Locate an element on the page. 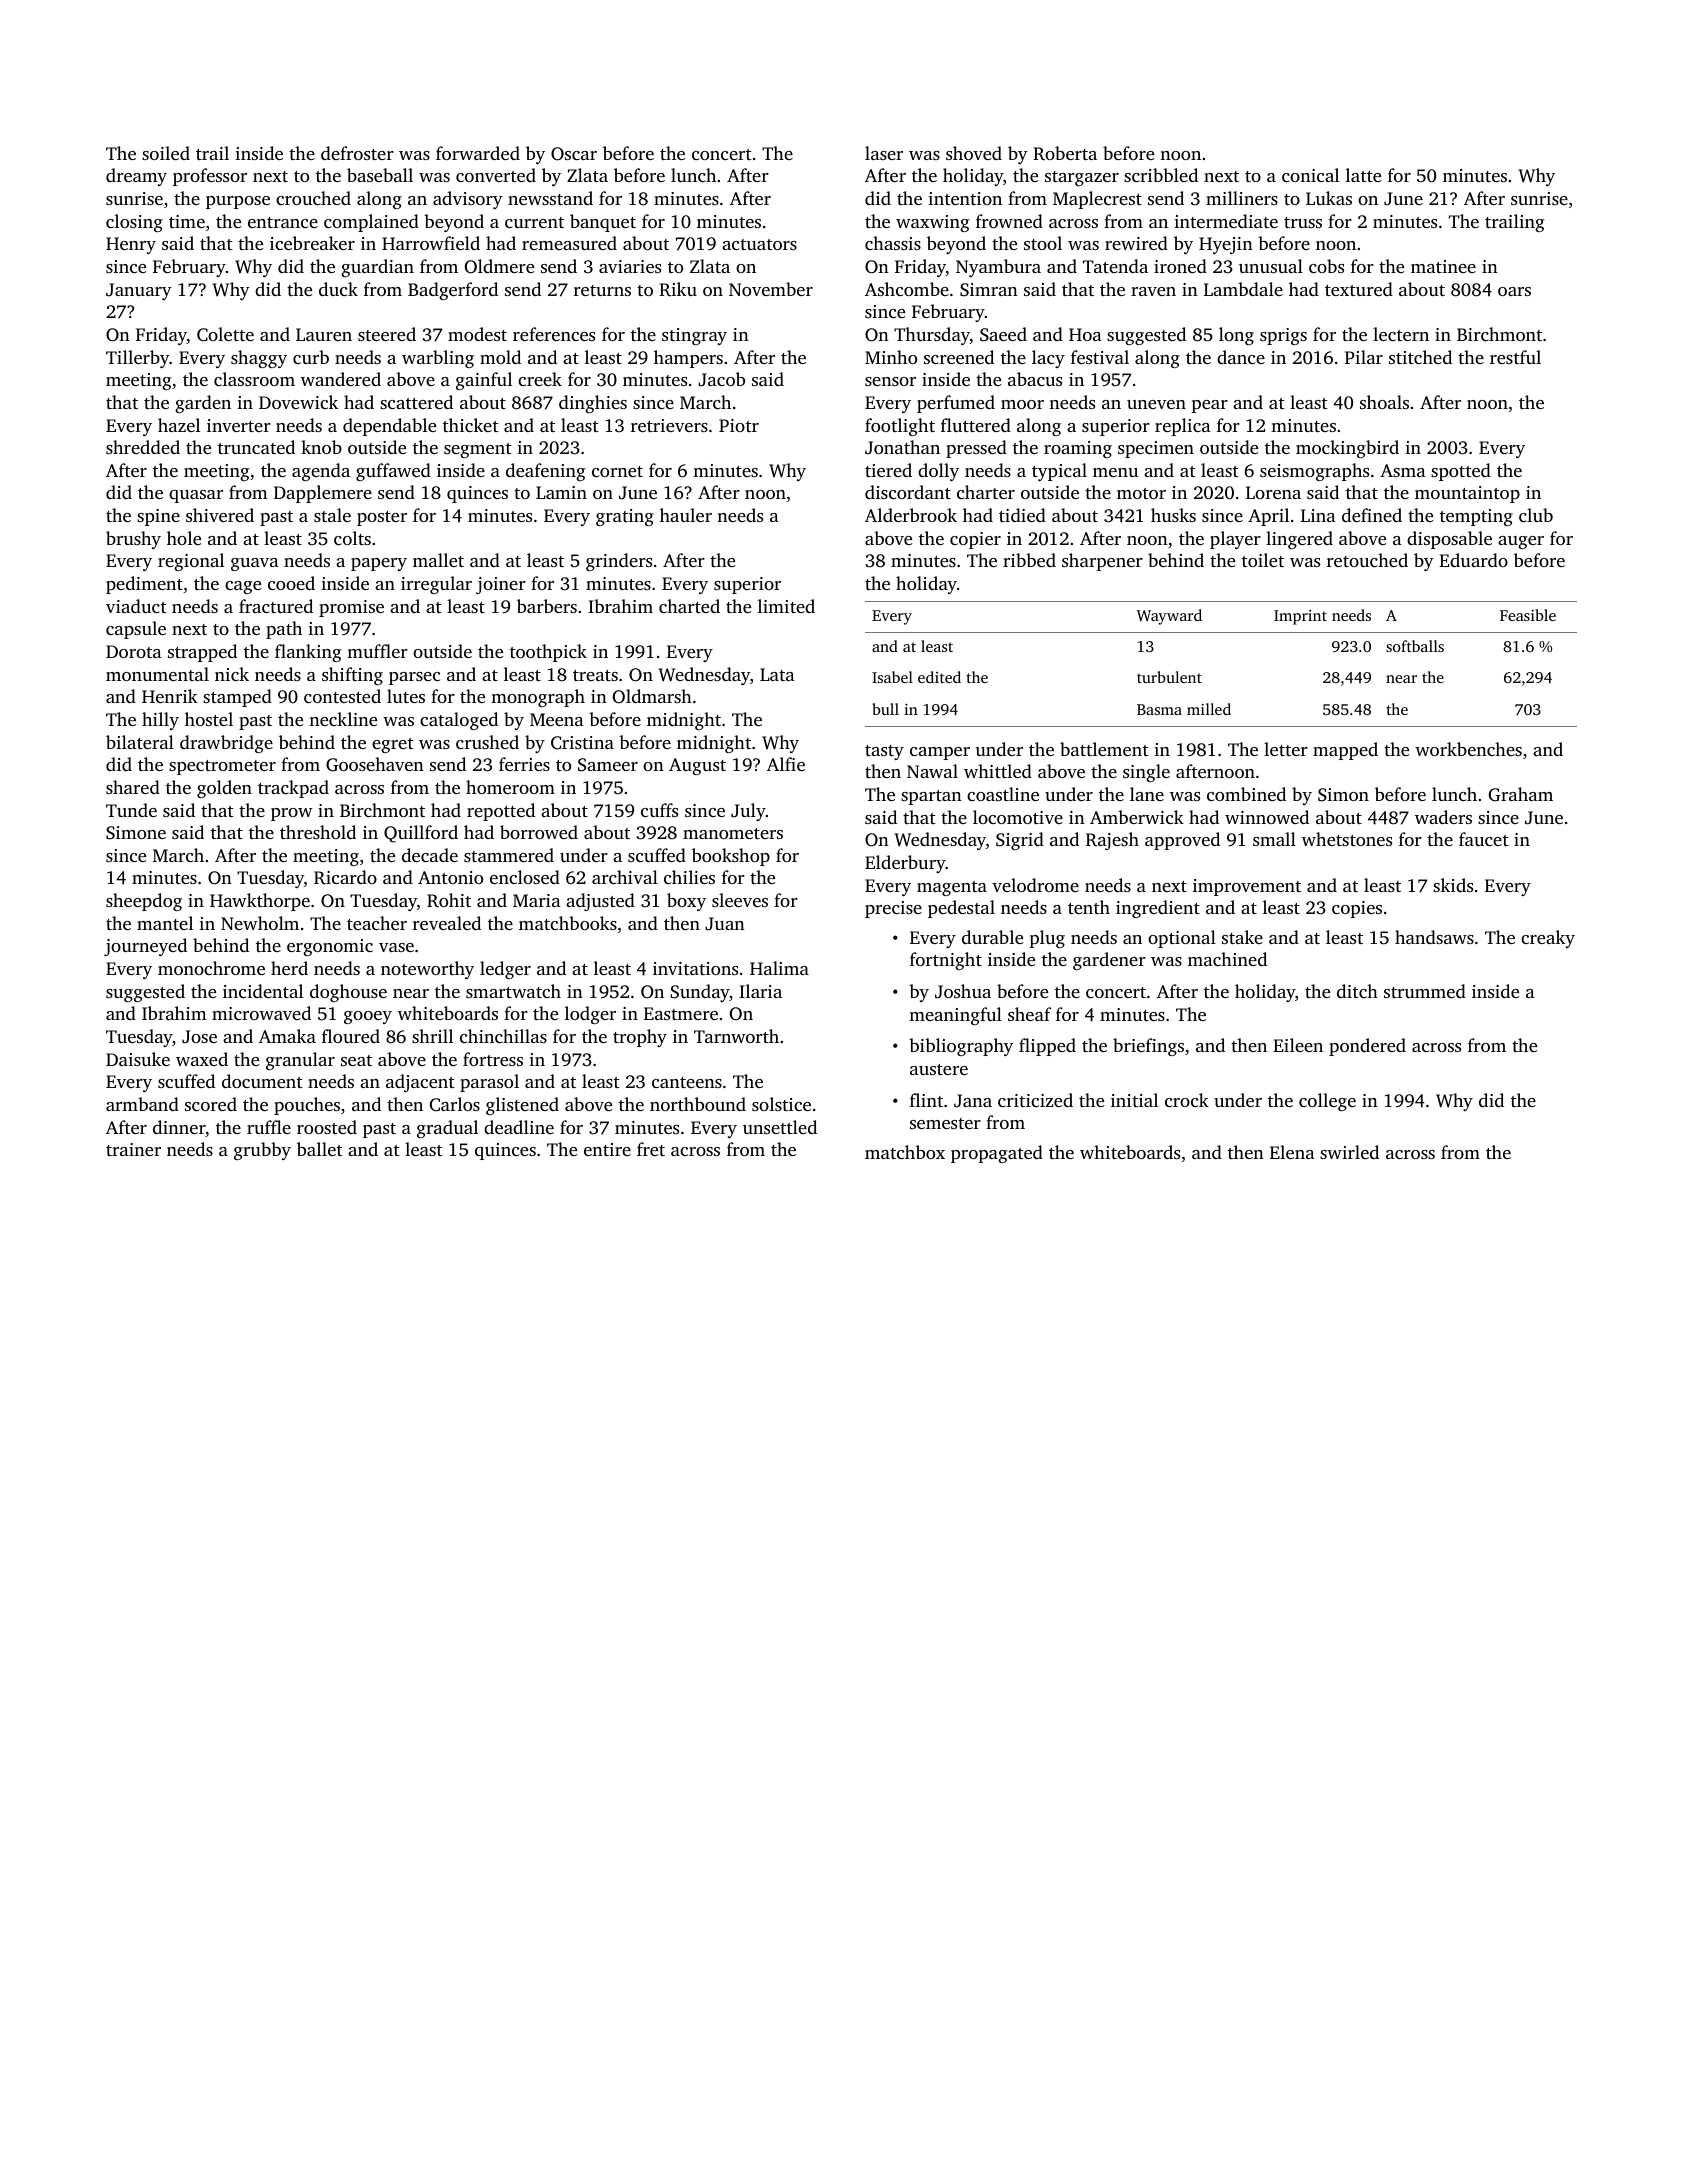  workbenches is located at coordinates (1468, 749).
